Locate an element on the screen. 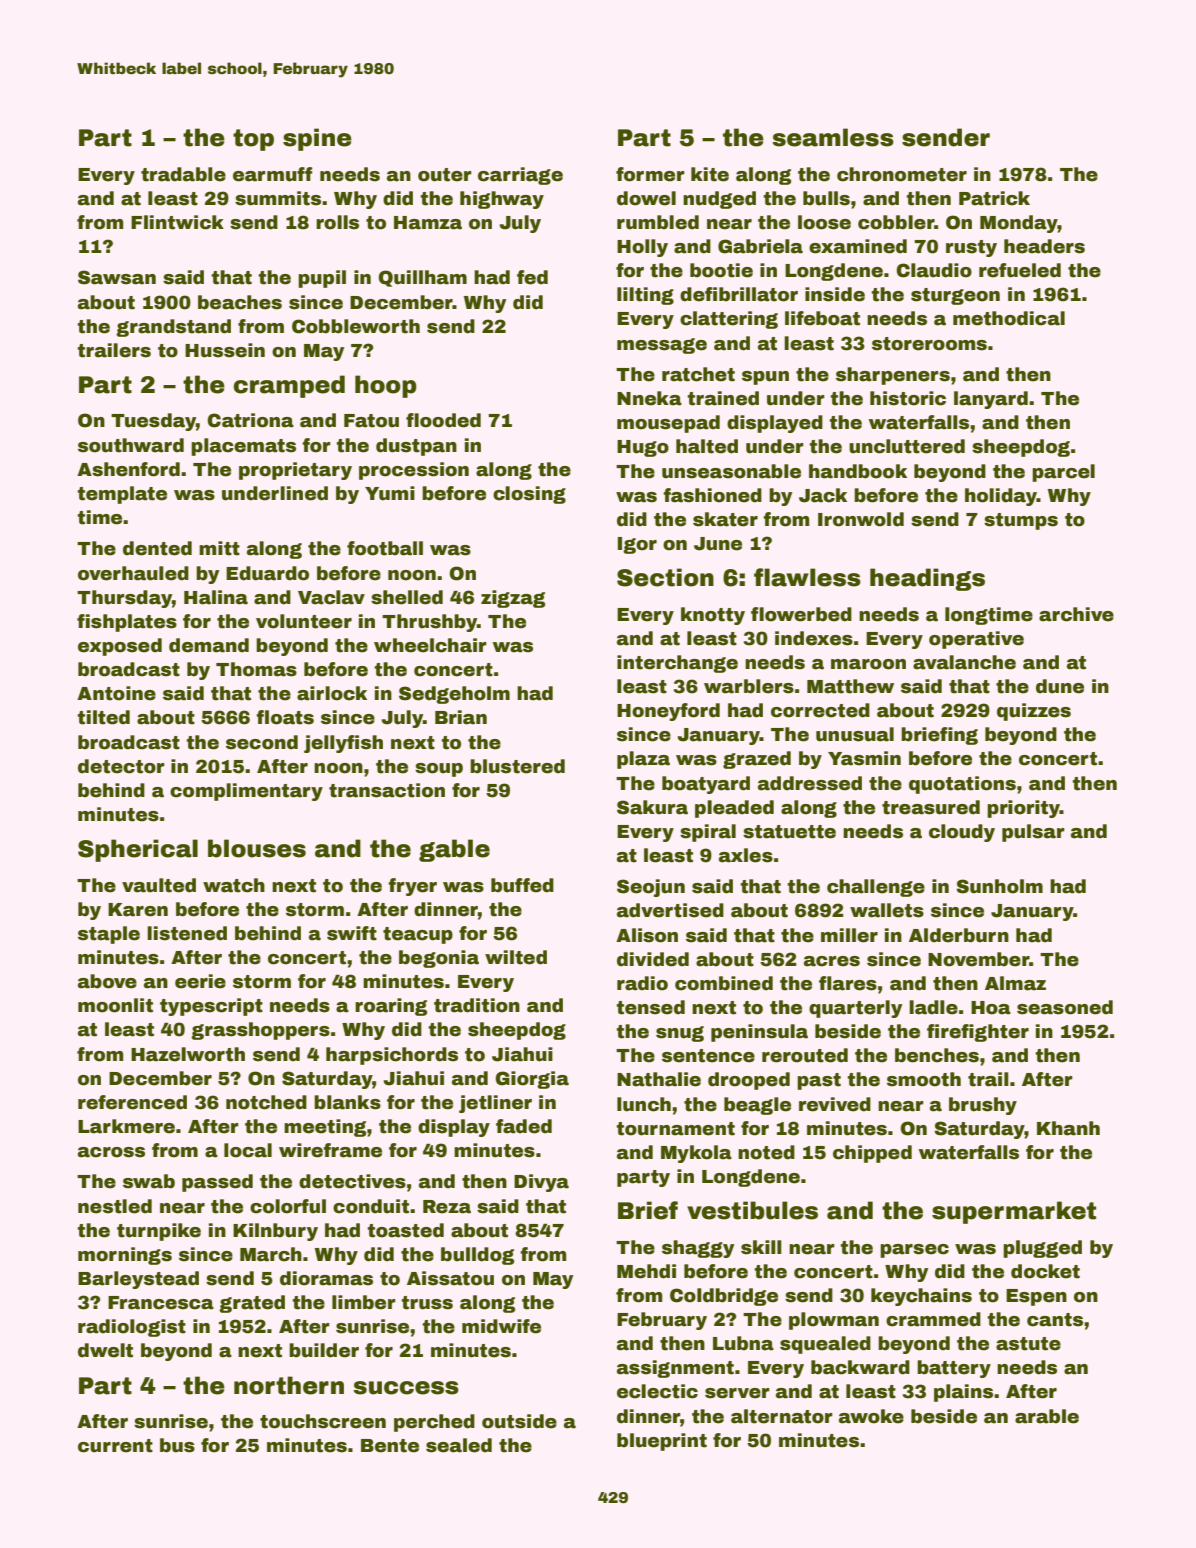  chipped is located at coordinates (872, 1154).
